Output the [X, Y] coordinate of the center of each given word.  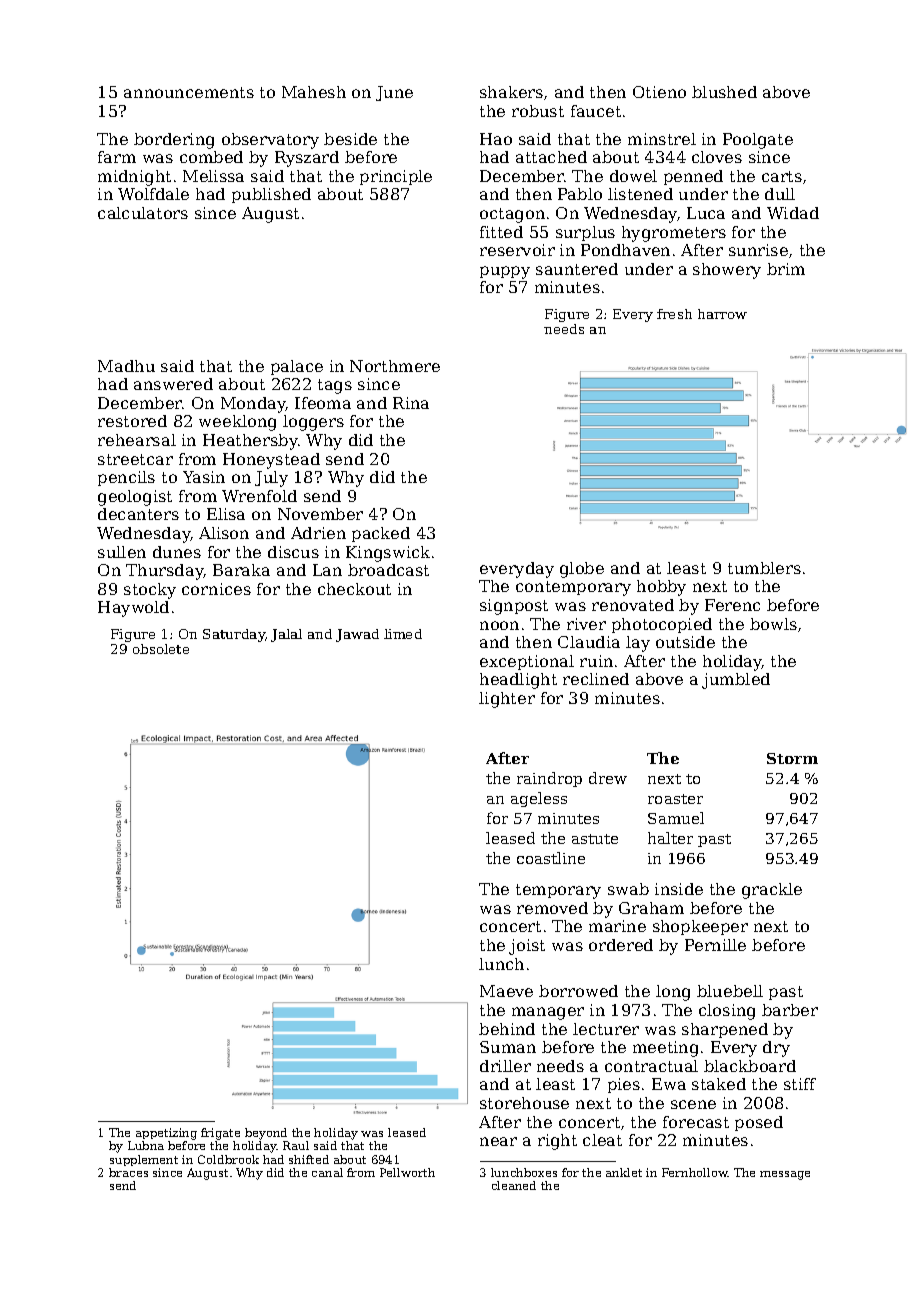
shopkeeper [700, 927]
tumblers [764, 568]
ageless [539, 799]
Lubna [146, 1145]
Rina [411, 403]
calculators [143, 213]
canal [327, 1172]
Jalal [286, 635]
